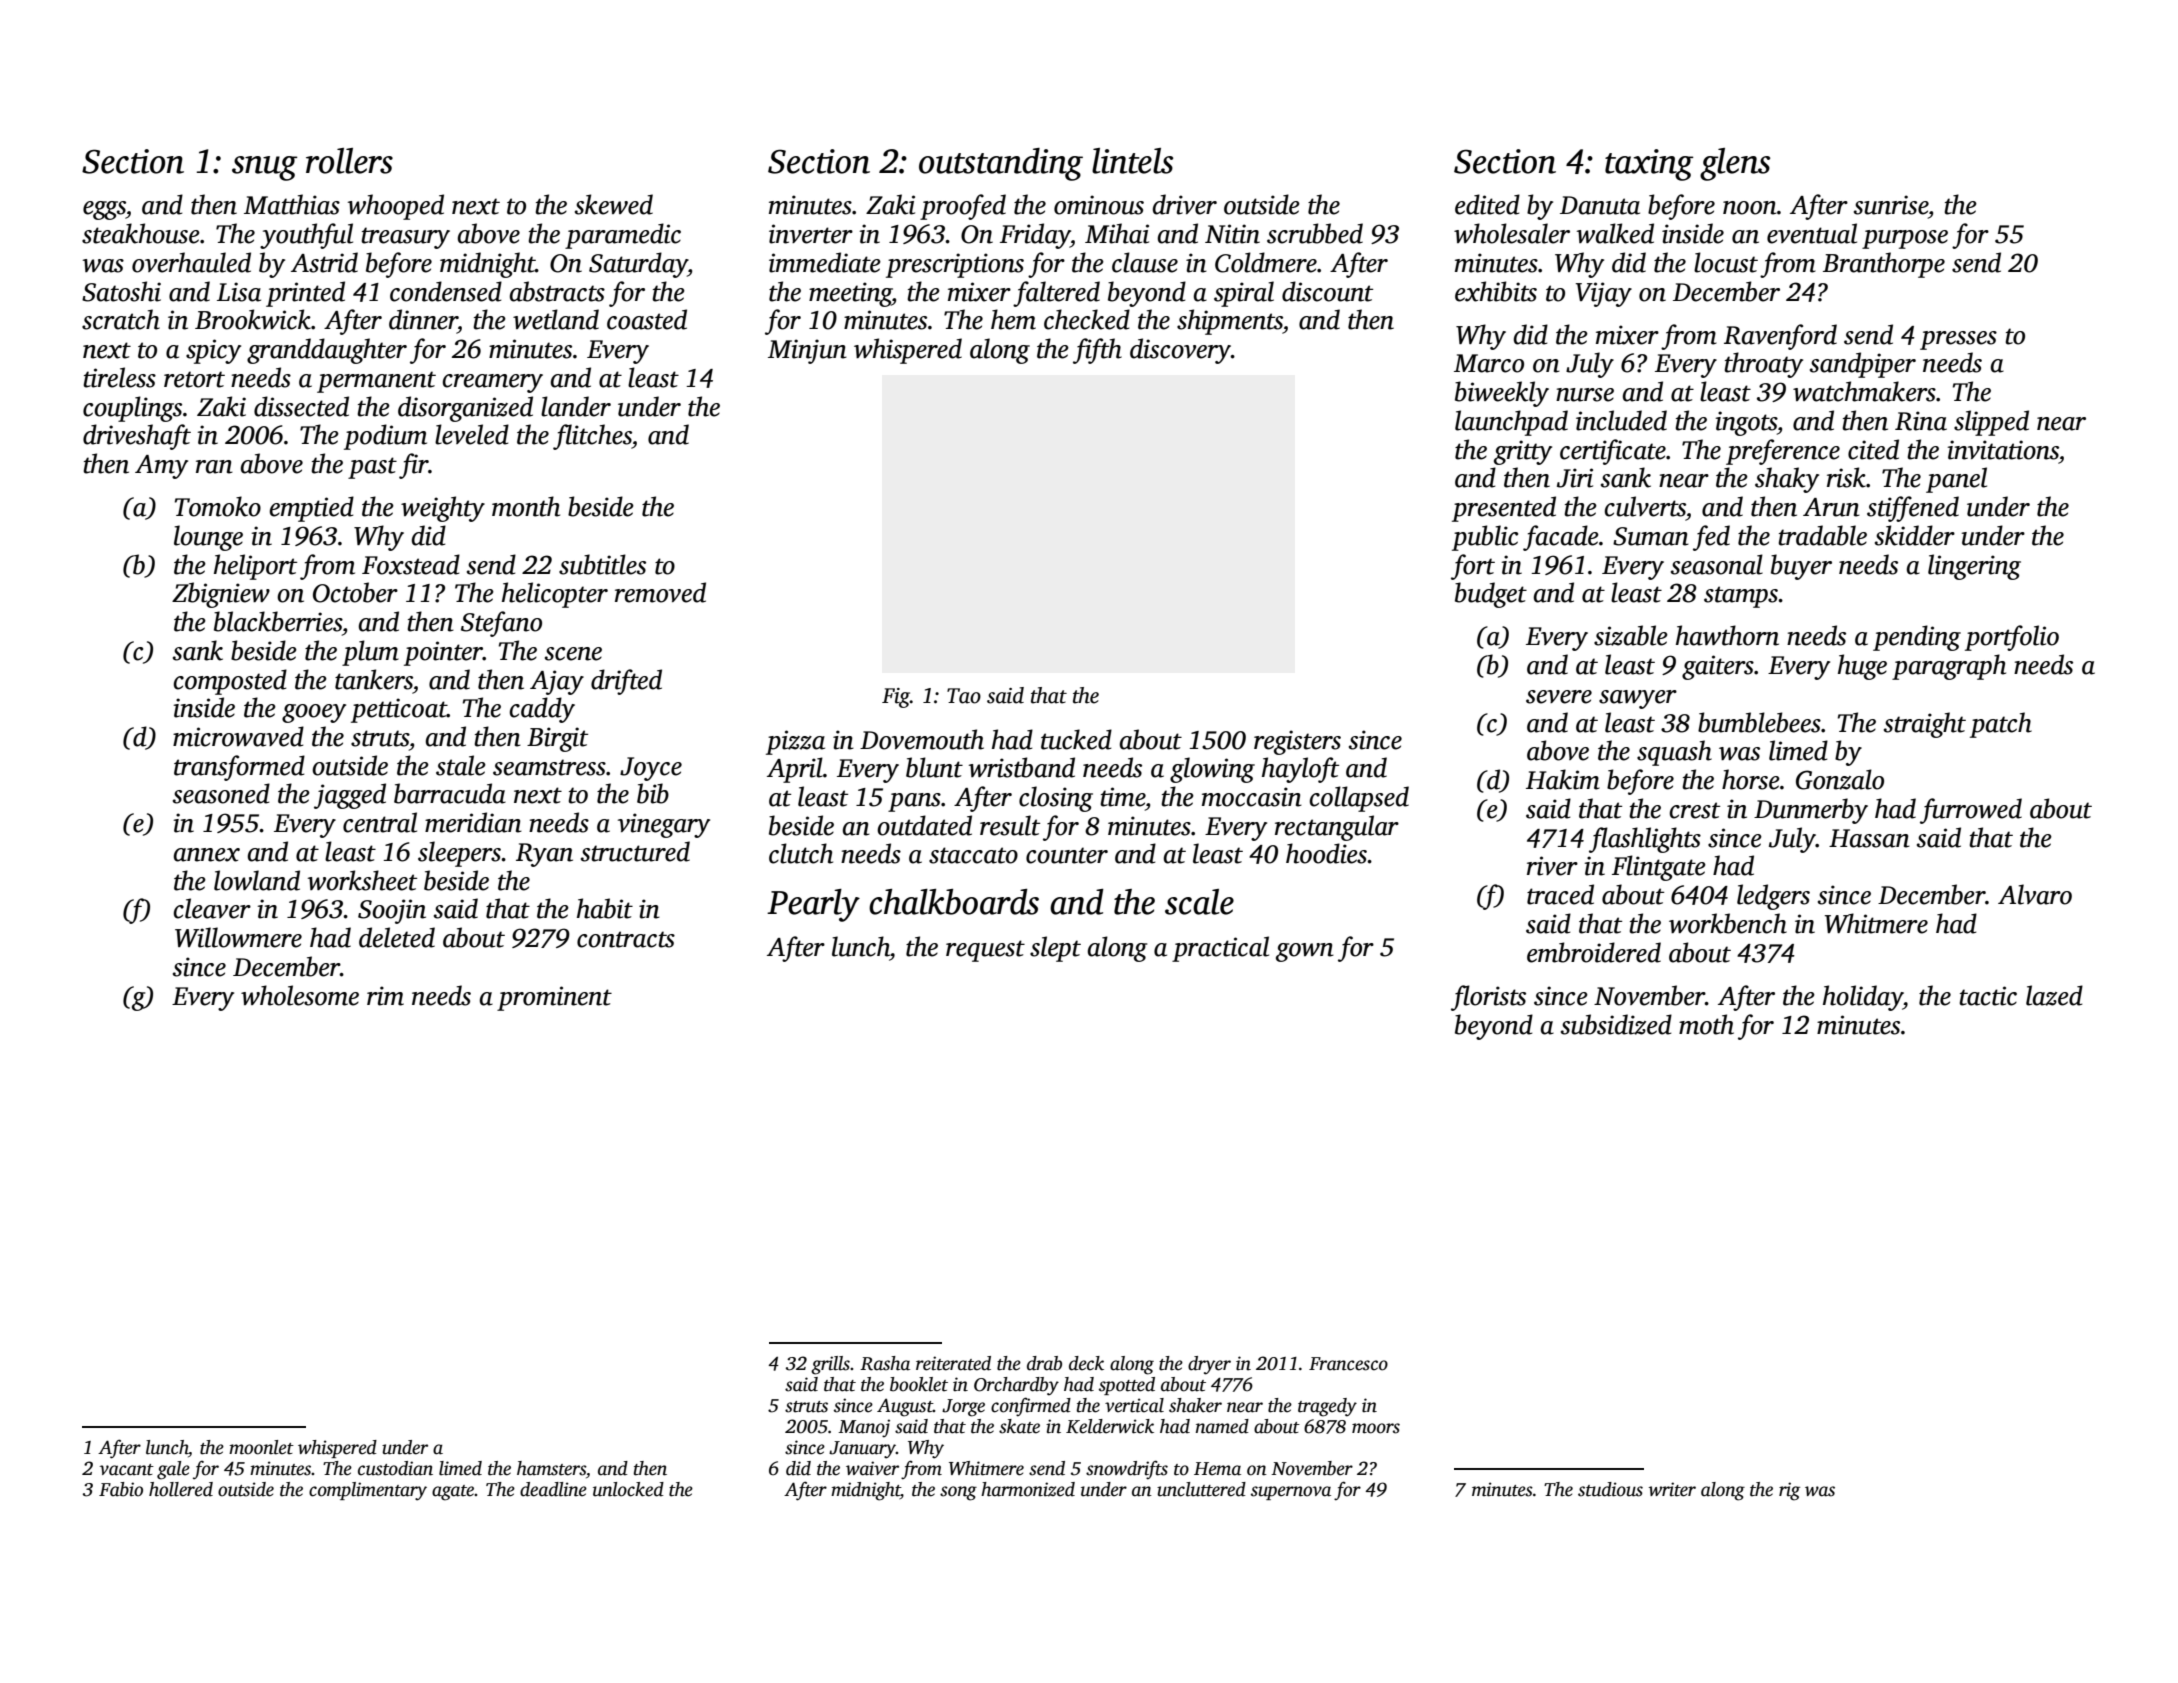 The image size is (2178, 1683). Describe the element at coordinates (1706, 1024) in the screenshot. I see `moth` at that location.
